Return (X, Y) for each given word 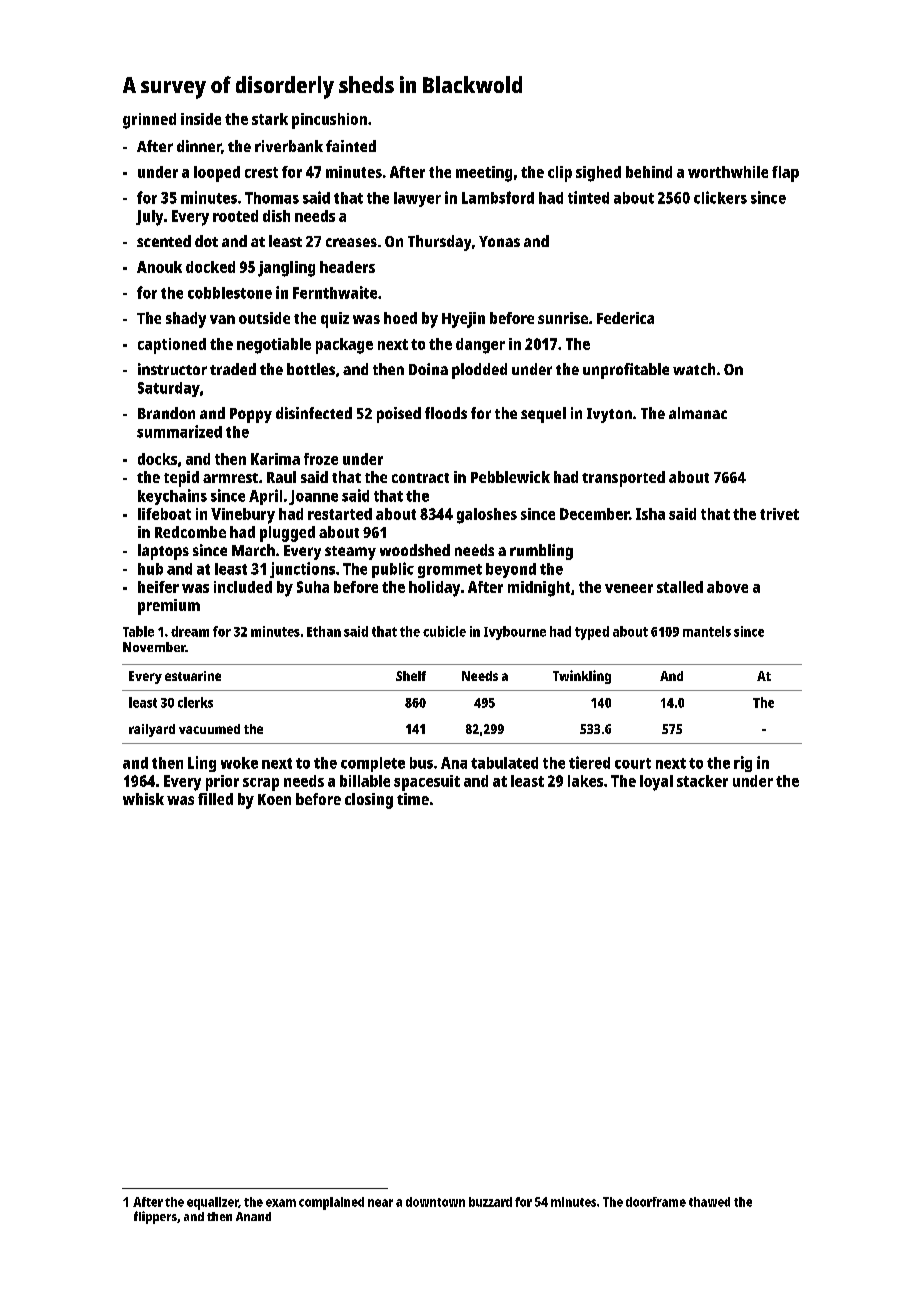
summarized (179, 431)
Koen (274, 799)
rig (743, 764)
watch (694, 369)
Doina (428, 369)
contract (420, 478)
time (413, 799)
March (253, 550)
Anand (253, 1216)
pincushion (329, 121)
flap (785, 174)
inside (201, 119)
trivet (779, 514)
